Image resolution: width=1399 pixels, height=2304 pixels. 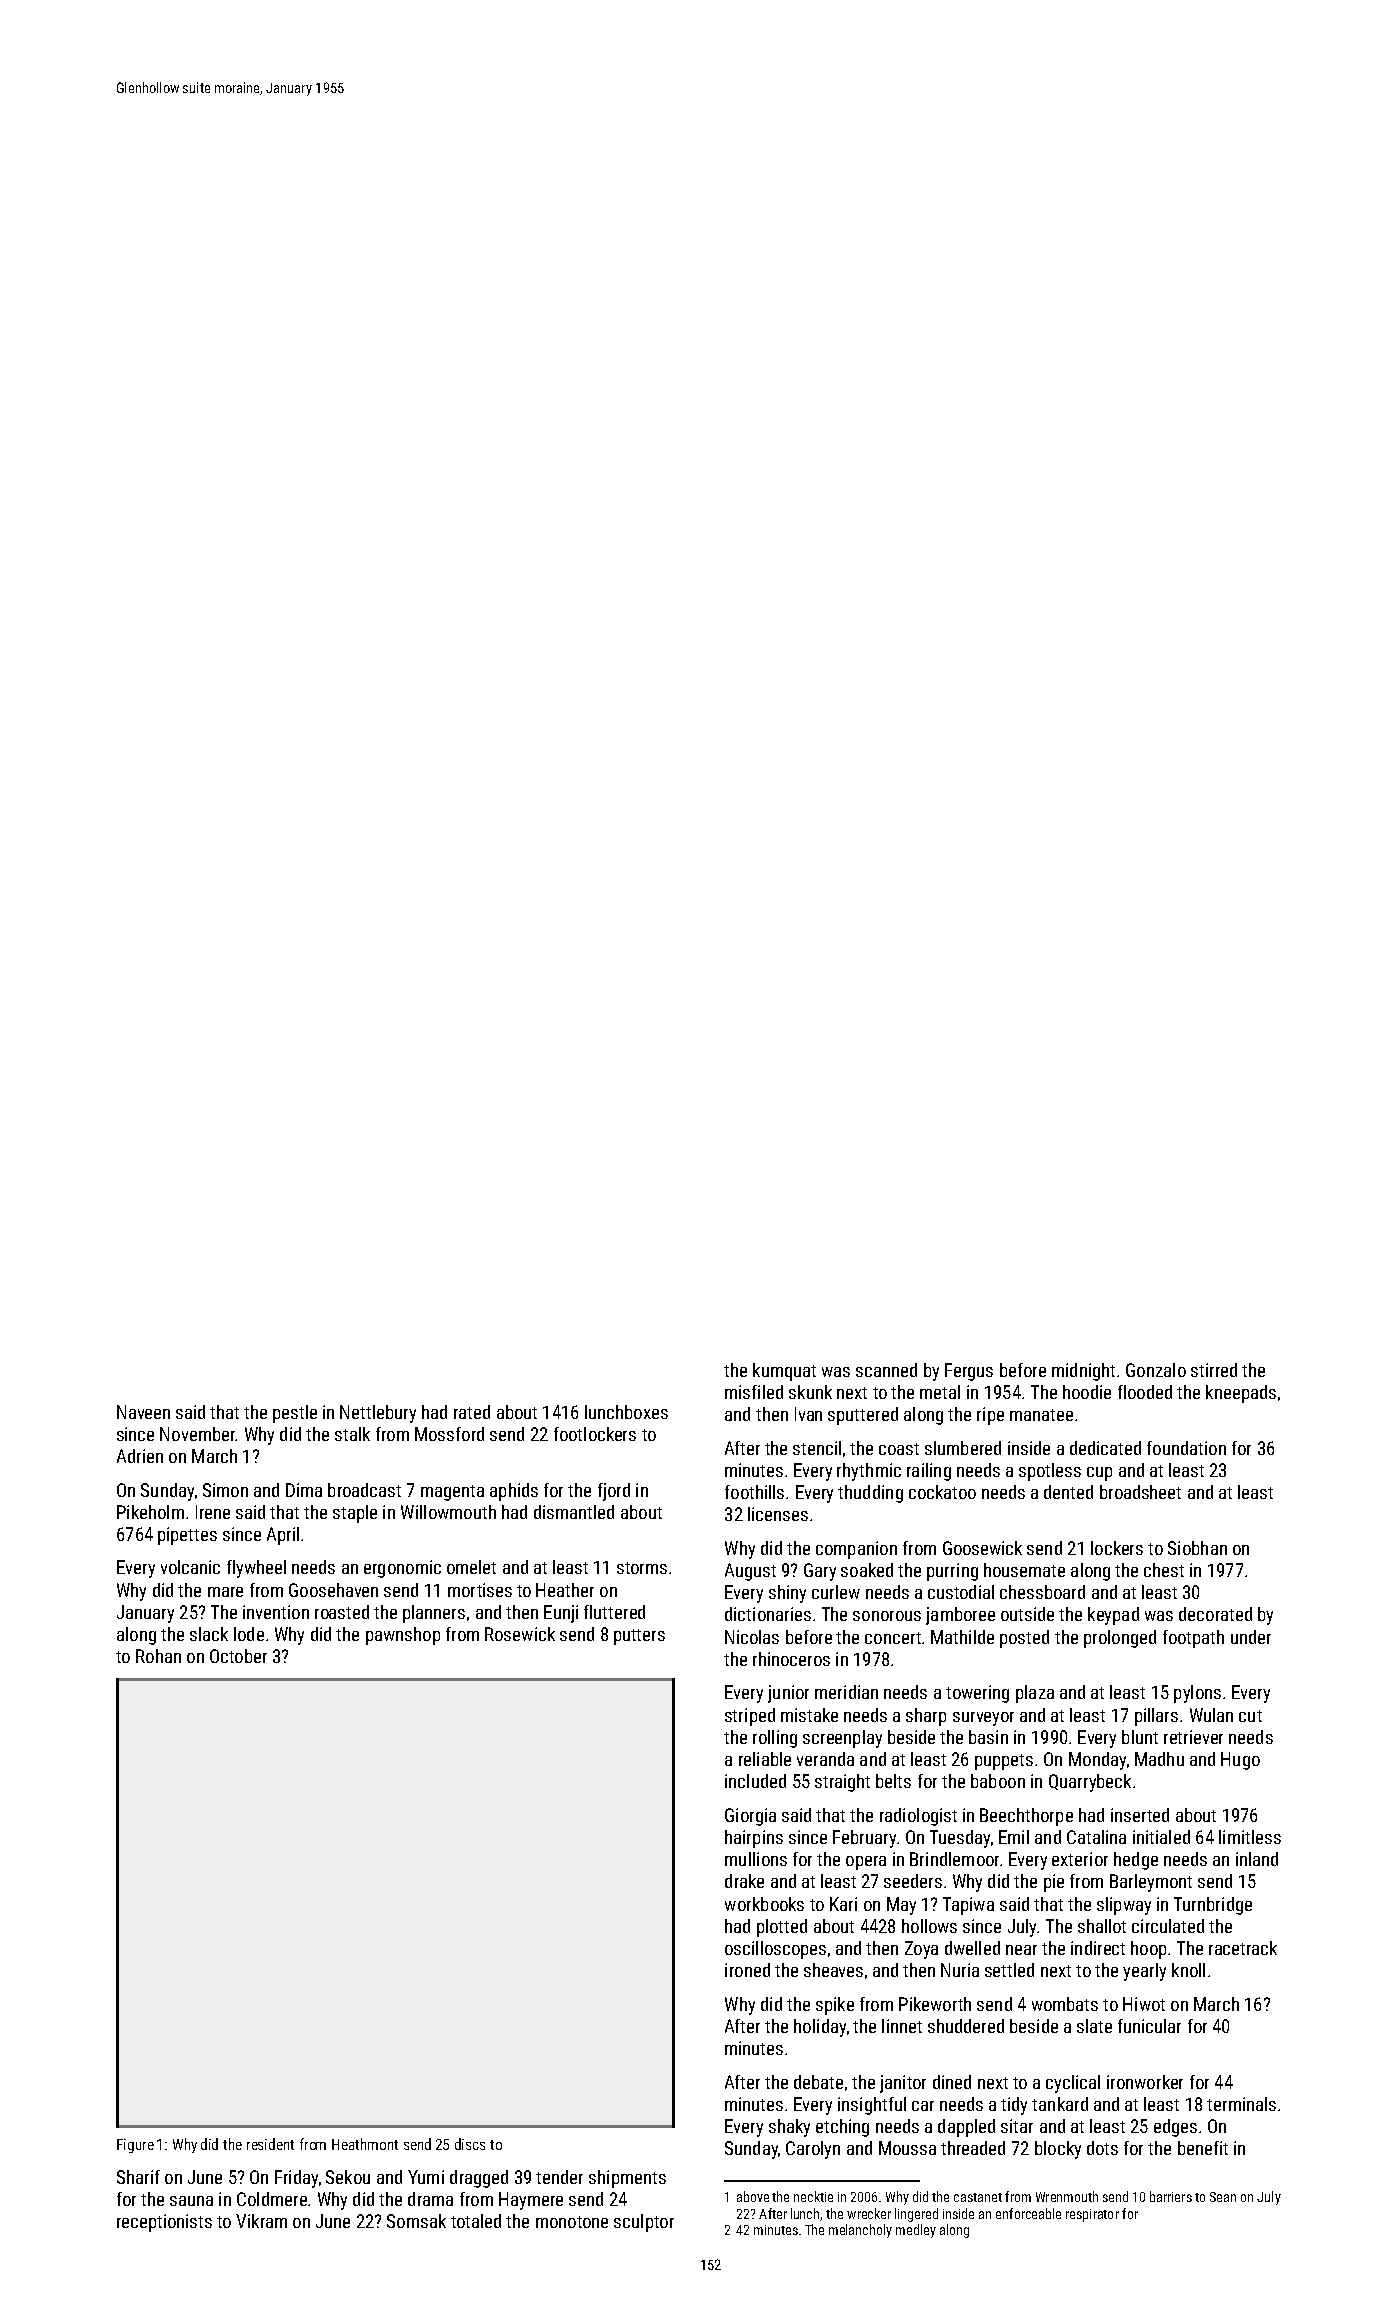 What do you see at coordinates (164, 2223) in the screenshot?
I see `receptionists` at bounding box center [164, 2223].
